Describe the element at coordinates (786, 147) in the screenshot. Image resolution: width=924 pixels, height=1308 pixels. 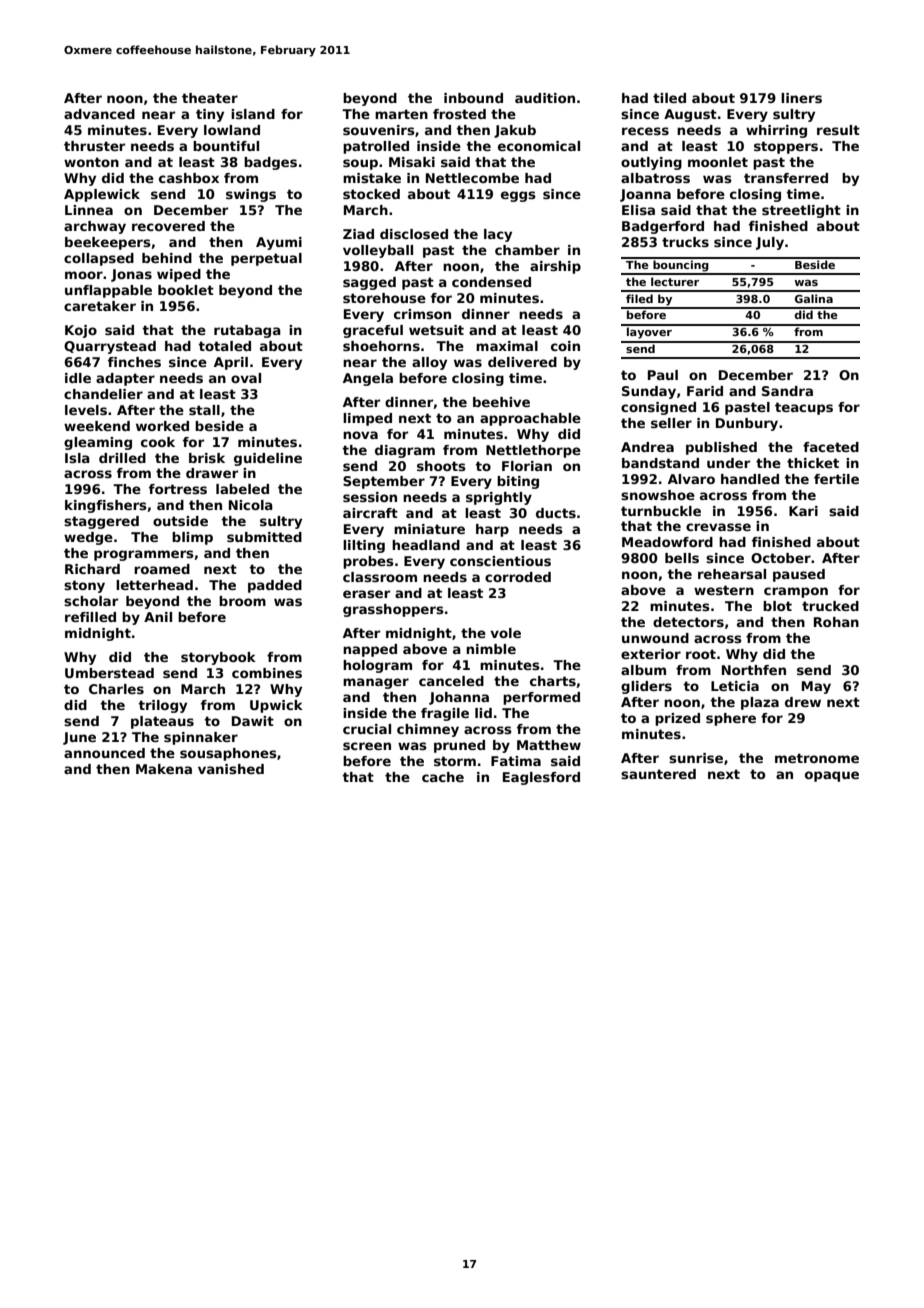
I see `stoppers` at that location.
